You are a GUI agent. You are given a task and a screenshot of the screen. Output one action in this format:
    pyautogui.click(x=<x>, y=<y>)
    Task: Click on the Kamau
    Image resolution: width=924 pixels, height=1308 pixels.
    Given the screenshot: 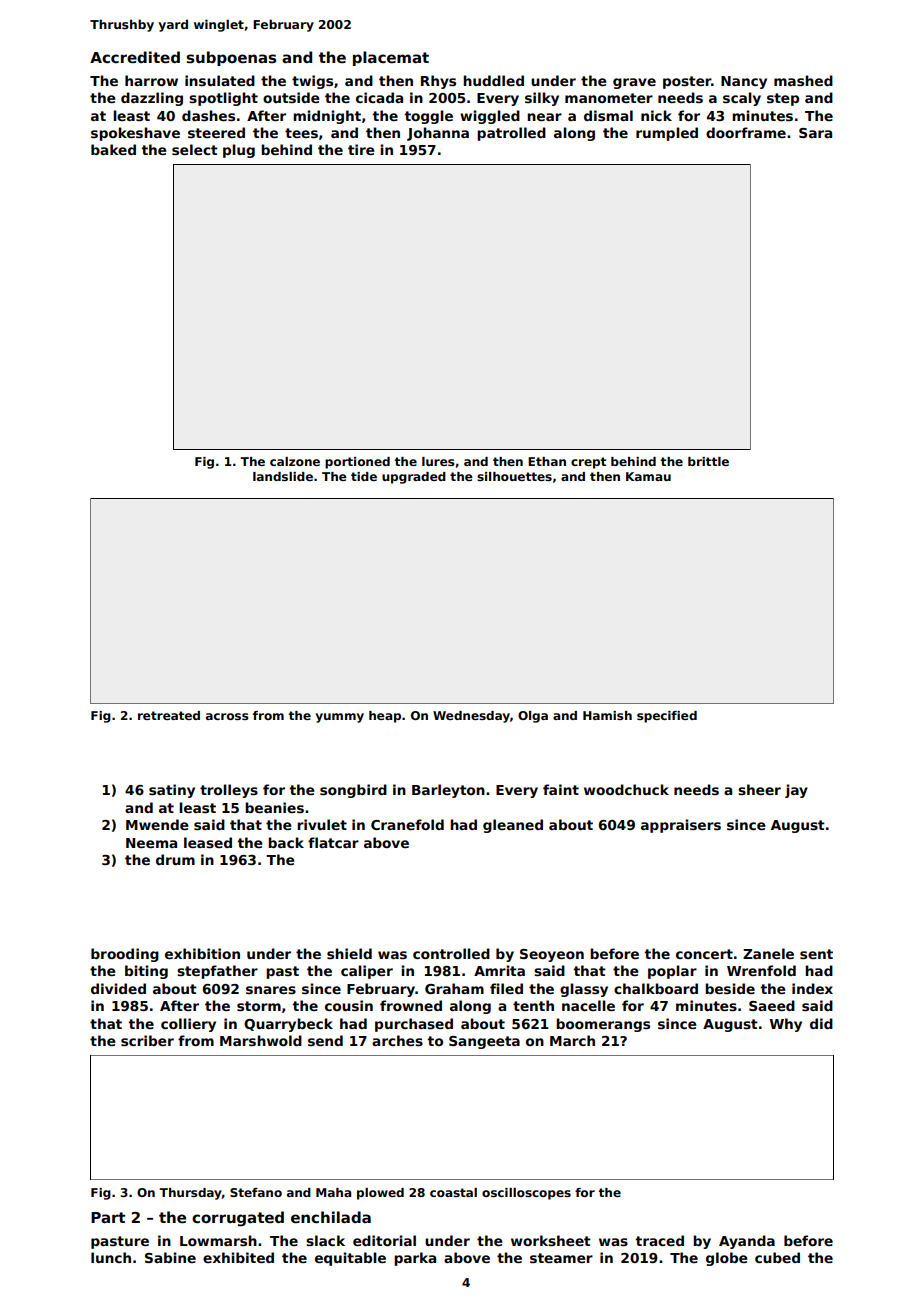 What is the action you would take?
    pyautogui.click(x=648, y=476)
